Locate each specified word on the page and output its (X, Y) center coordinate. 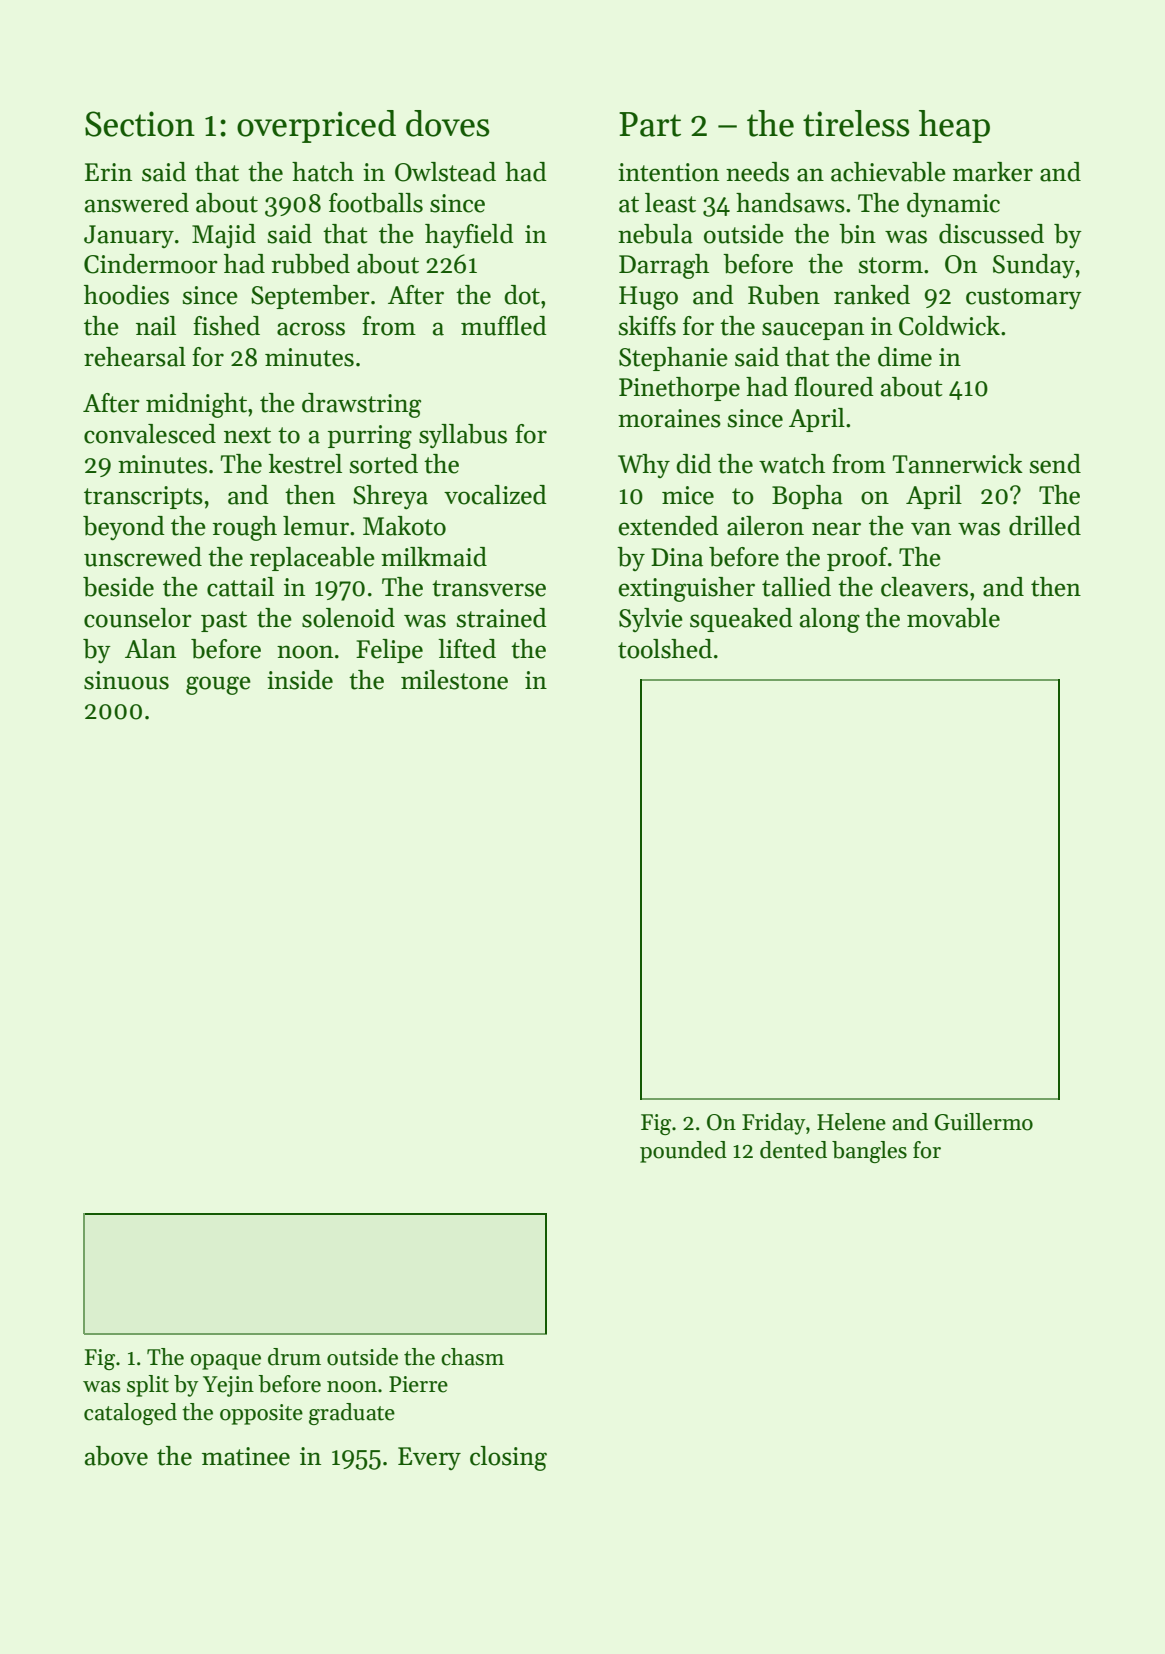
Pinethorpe (679, 389)
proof (857, 559)
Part (650, 124)
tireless (856, 123)
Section (140, 124)
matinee (246, 1456)
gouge (218, 685)
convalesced (150, 434)
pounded (683, 1152)
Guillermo (984, 1122)
